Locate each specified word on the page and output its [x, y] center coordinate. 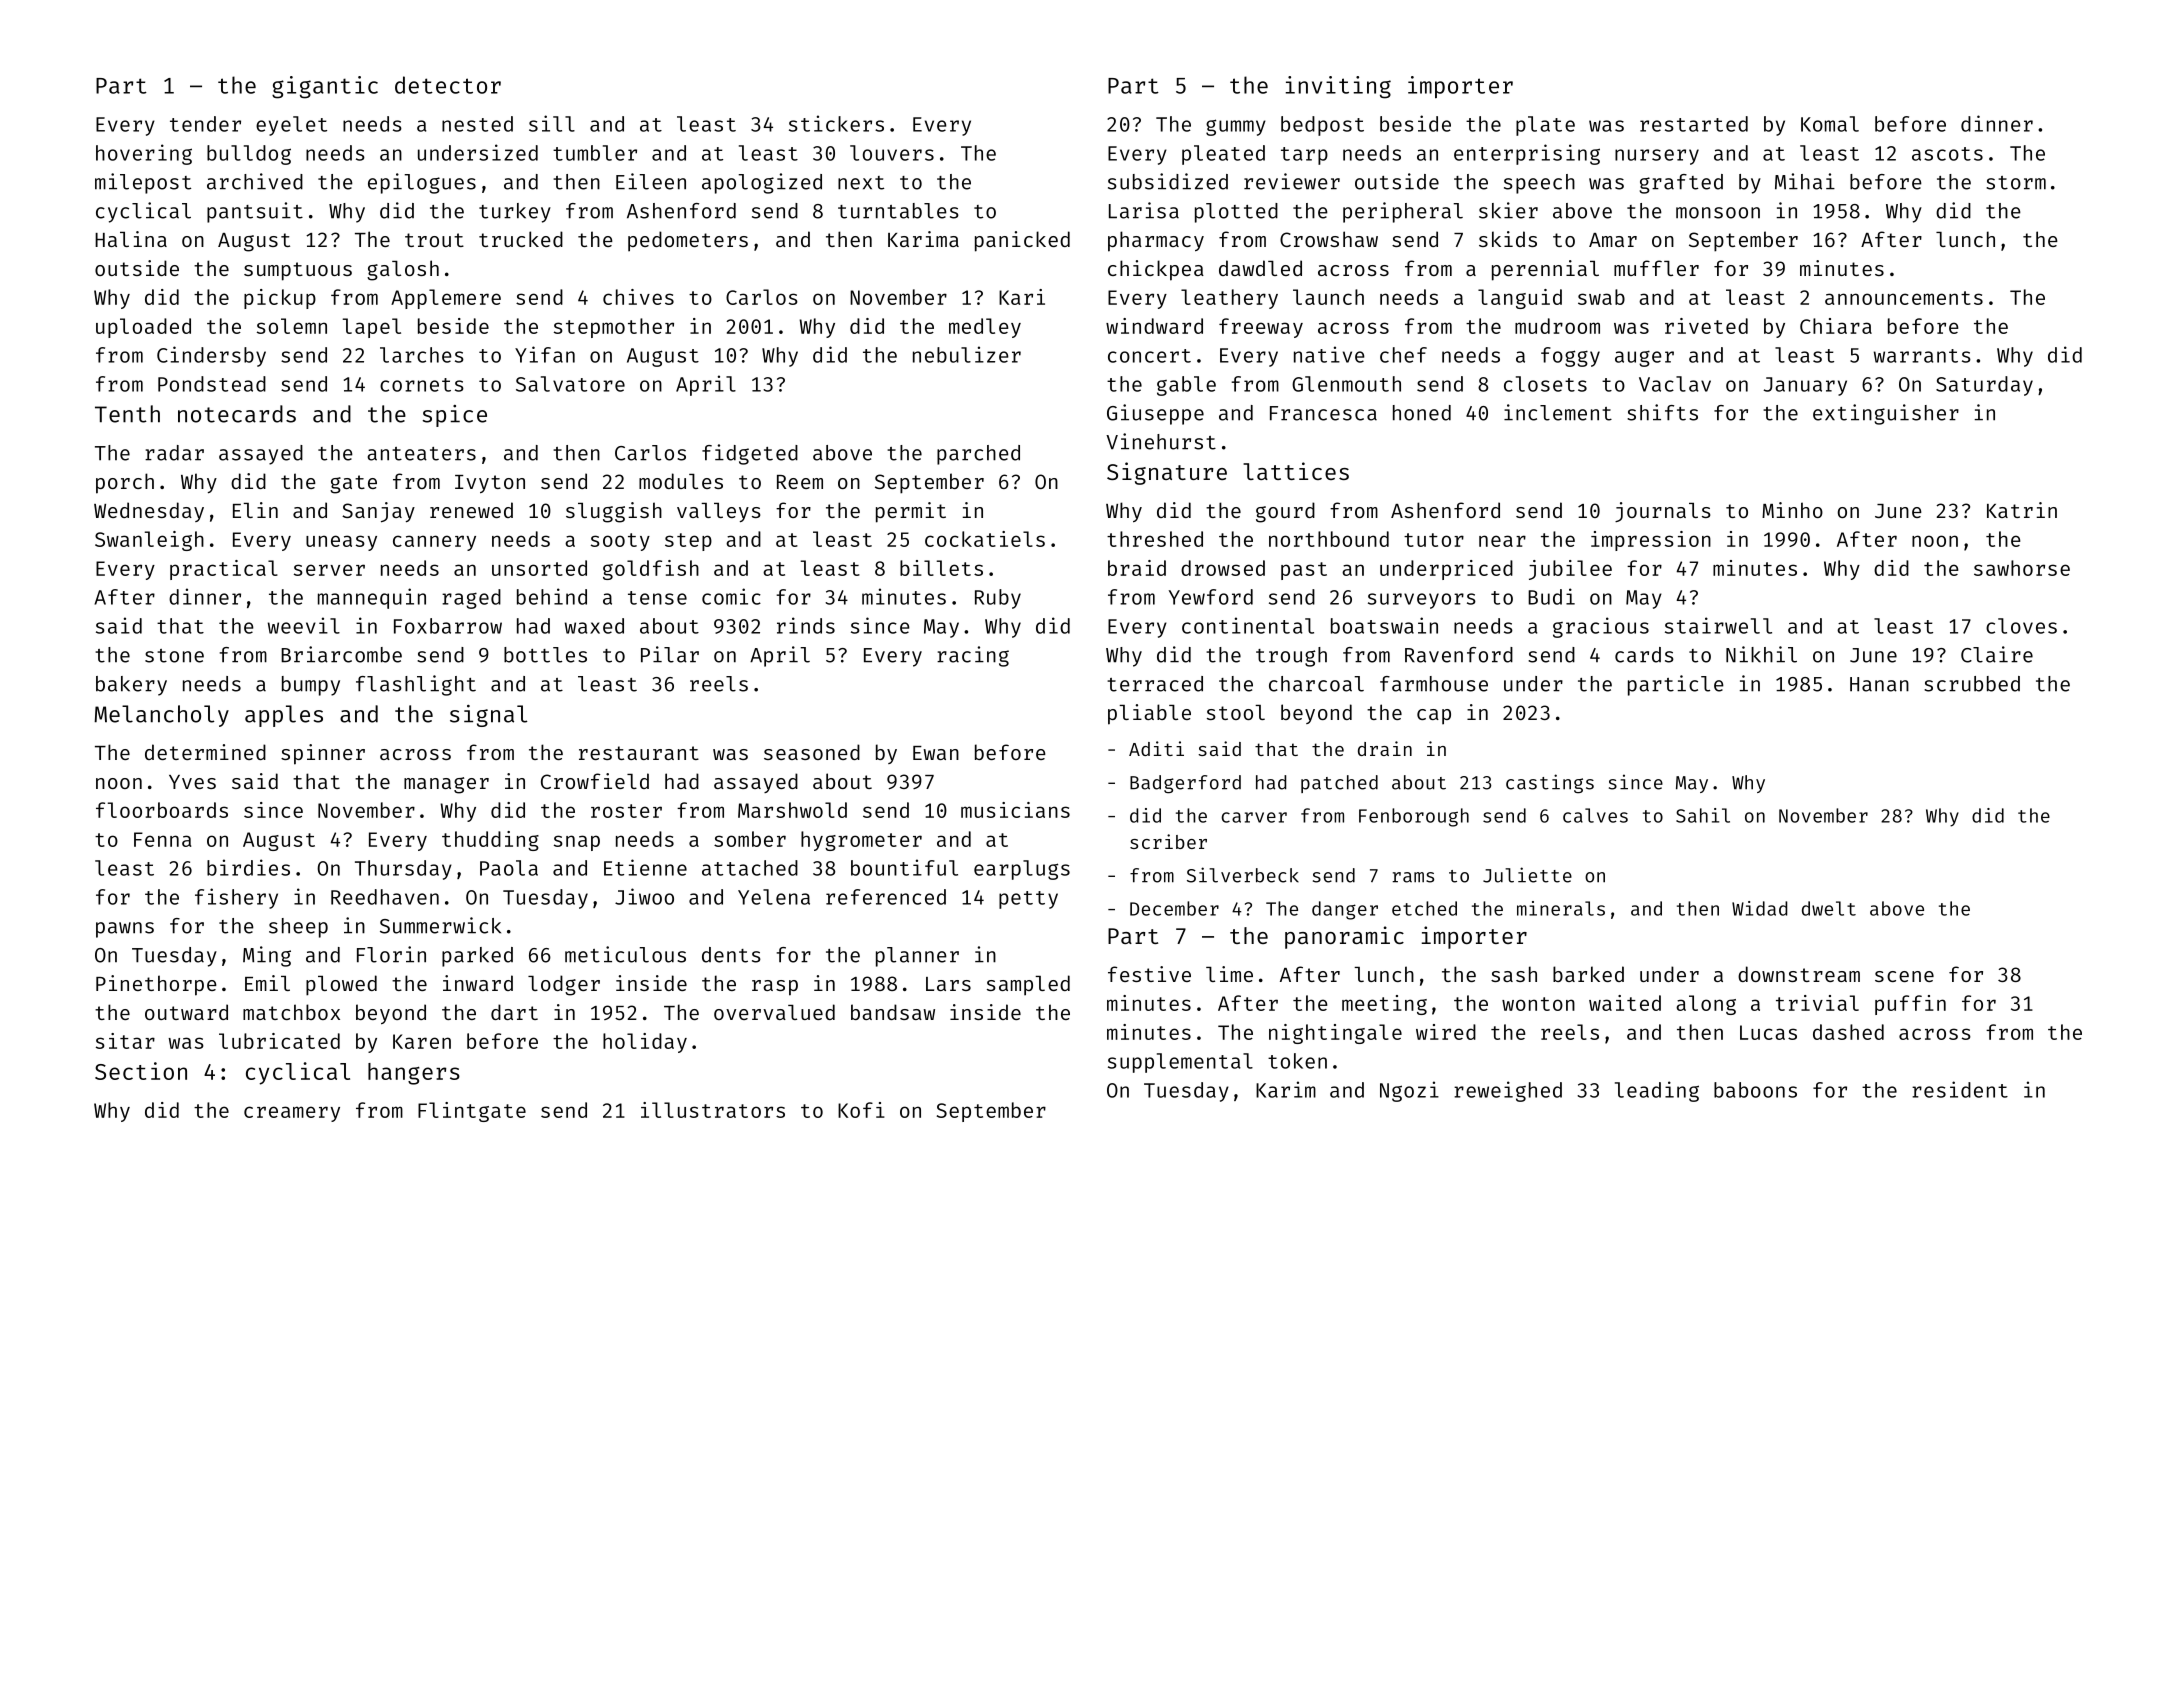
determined [205, 752]
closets [1545, 384]
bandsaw [893, 1012]
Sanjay [378, 512]
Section [141, 1071]
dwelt [1829, 908]
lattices [1296, 471]
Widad [1759, 908]
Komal [1830, 124]
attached [750, 868]
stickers [836, 123]
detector [448, 85]
